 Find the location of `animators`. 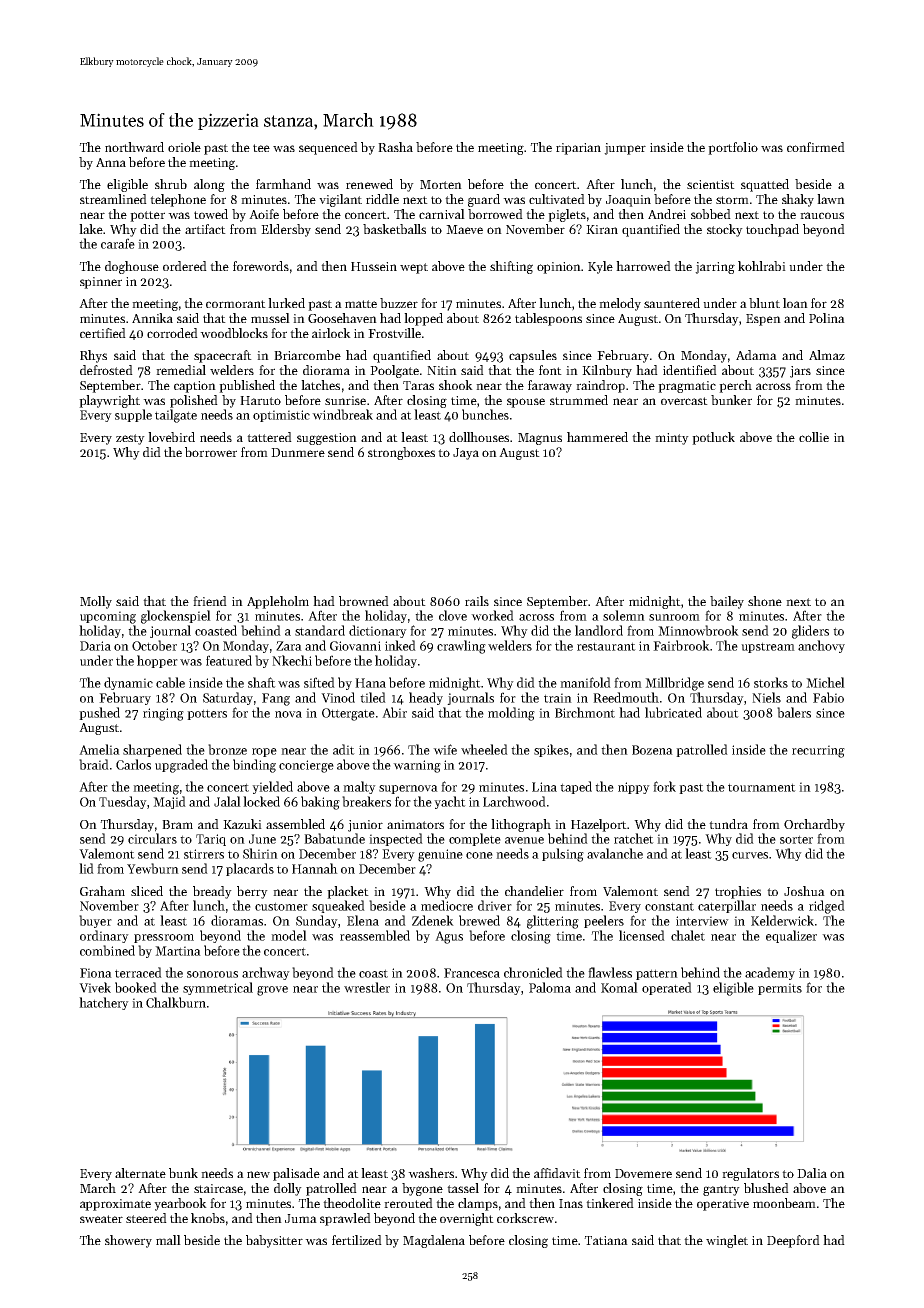

animators is located at coordinates (415, 824).
